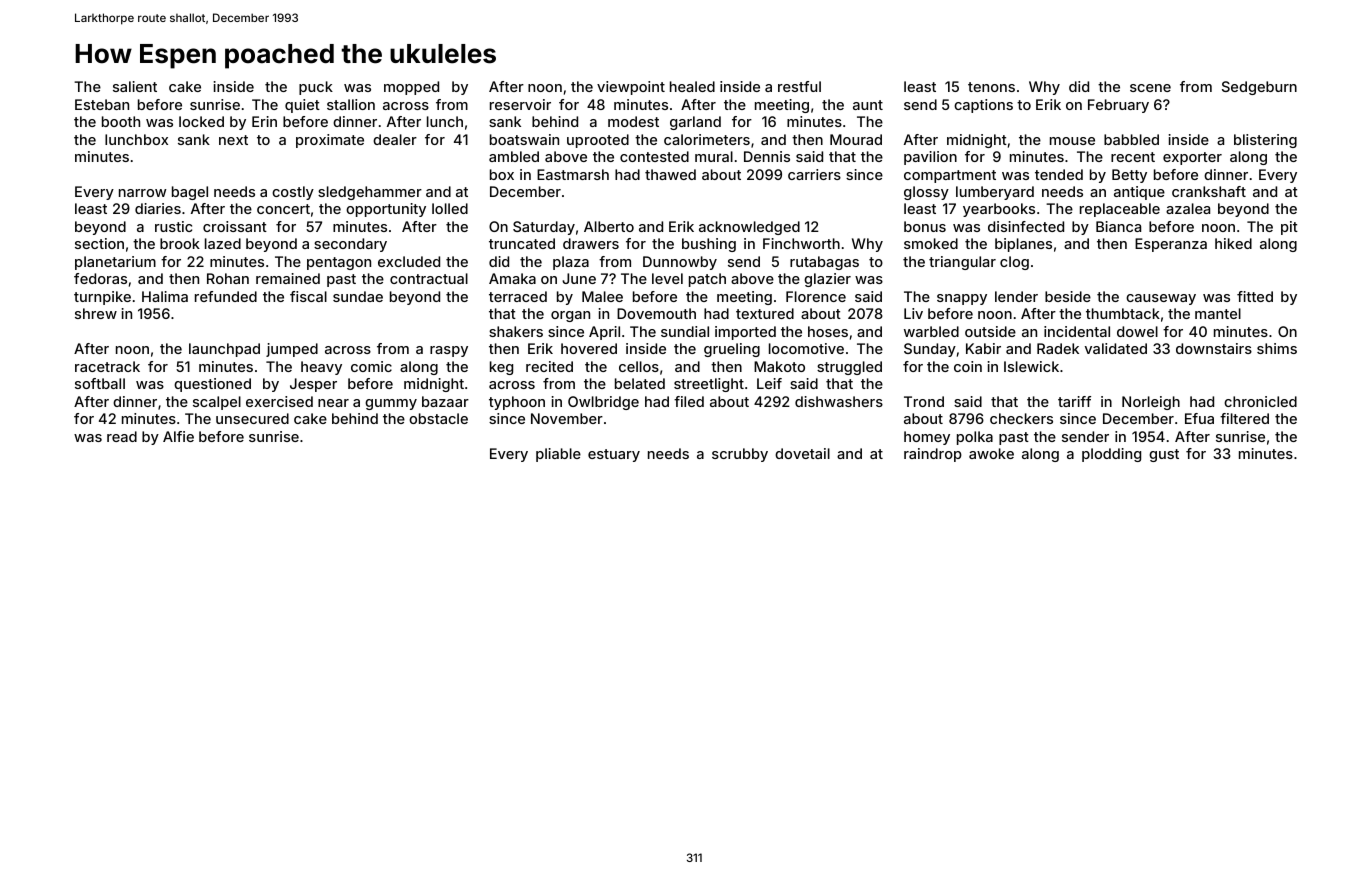  Describe the element at coordinates (233, 140) in the screenshot. I see `next` at that location.
